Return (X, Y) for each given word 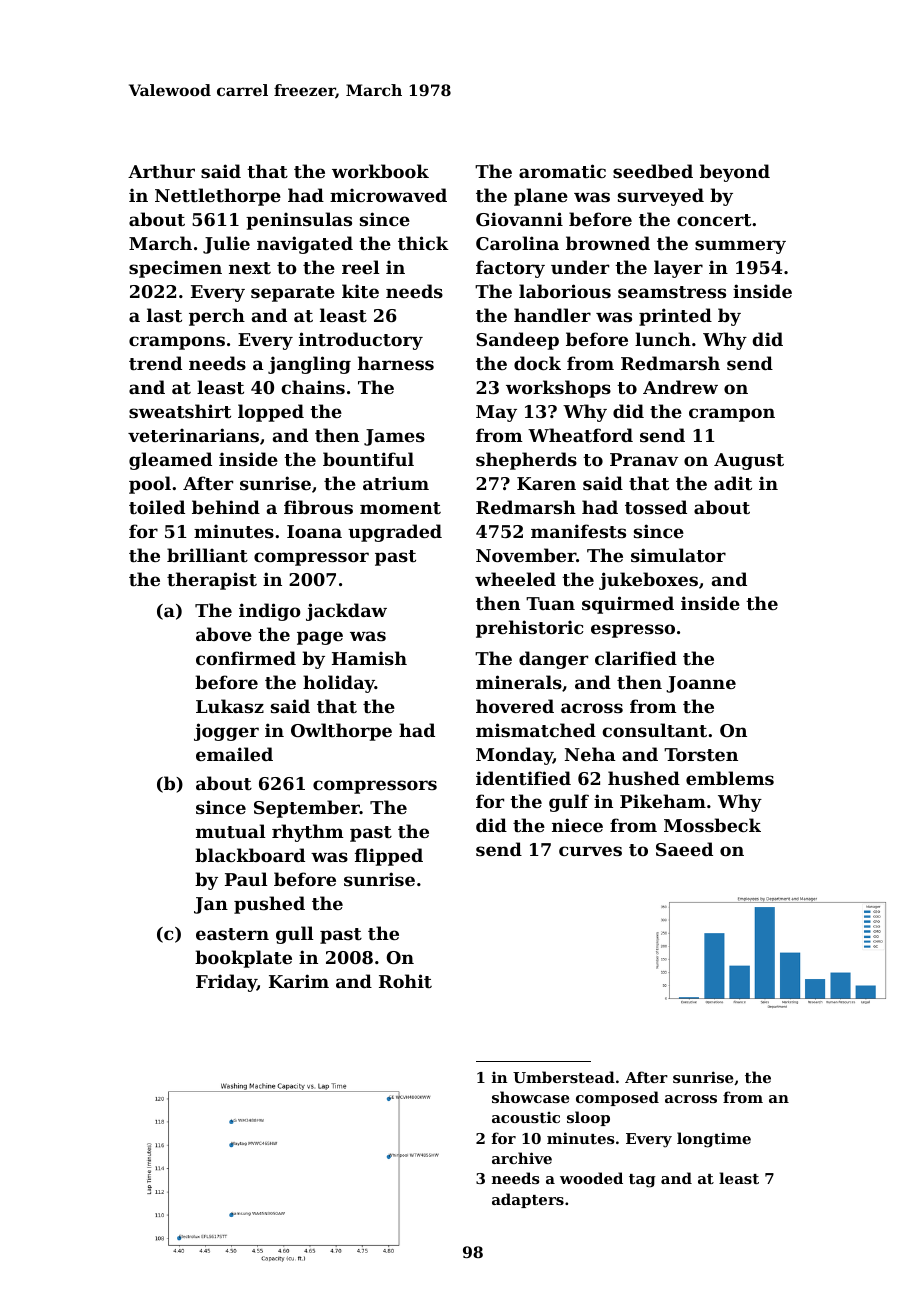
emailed (234, 754)
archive (522, 1158)
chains (313, 387)
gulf (569, 803)
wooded (591, 1178)
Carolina (517, 243)
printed (675, 317)
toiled (157, 507)
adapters (528, 1200)
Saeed (684, 849)
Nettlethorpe (218, 197)
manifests (578, 531)
